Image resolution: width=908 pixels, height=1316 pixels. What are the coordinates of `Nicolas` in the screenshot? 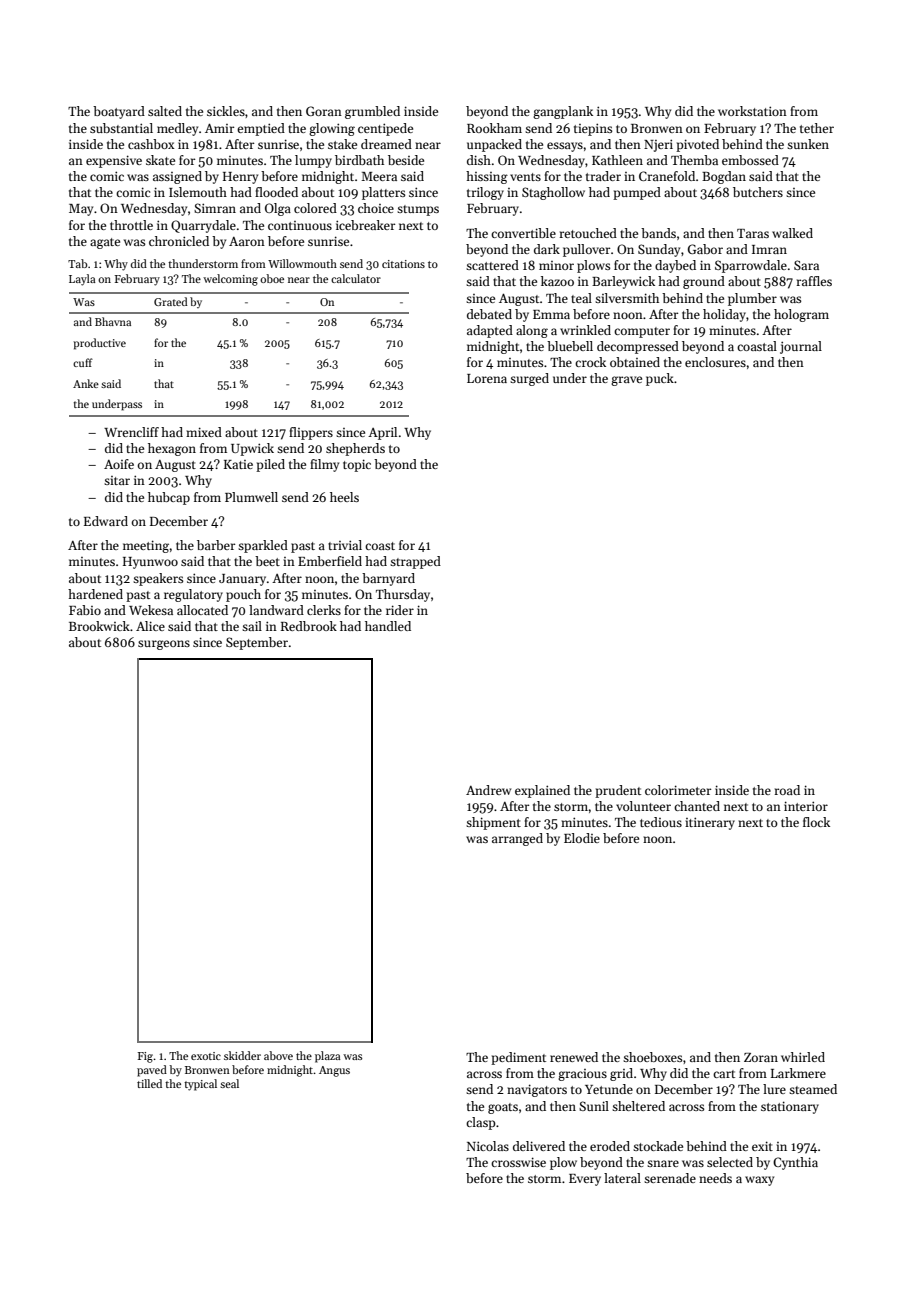 It's located at (488, 1146).
